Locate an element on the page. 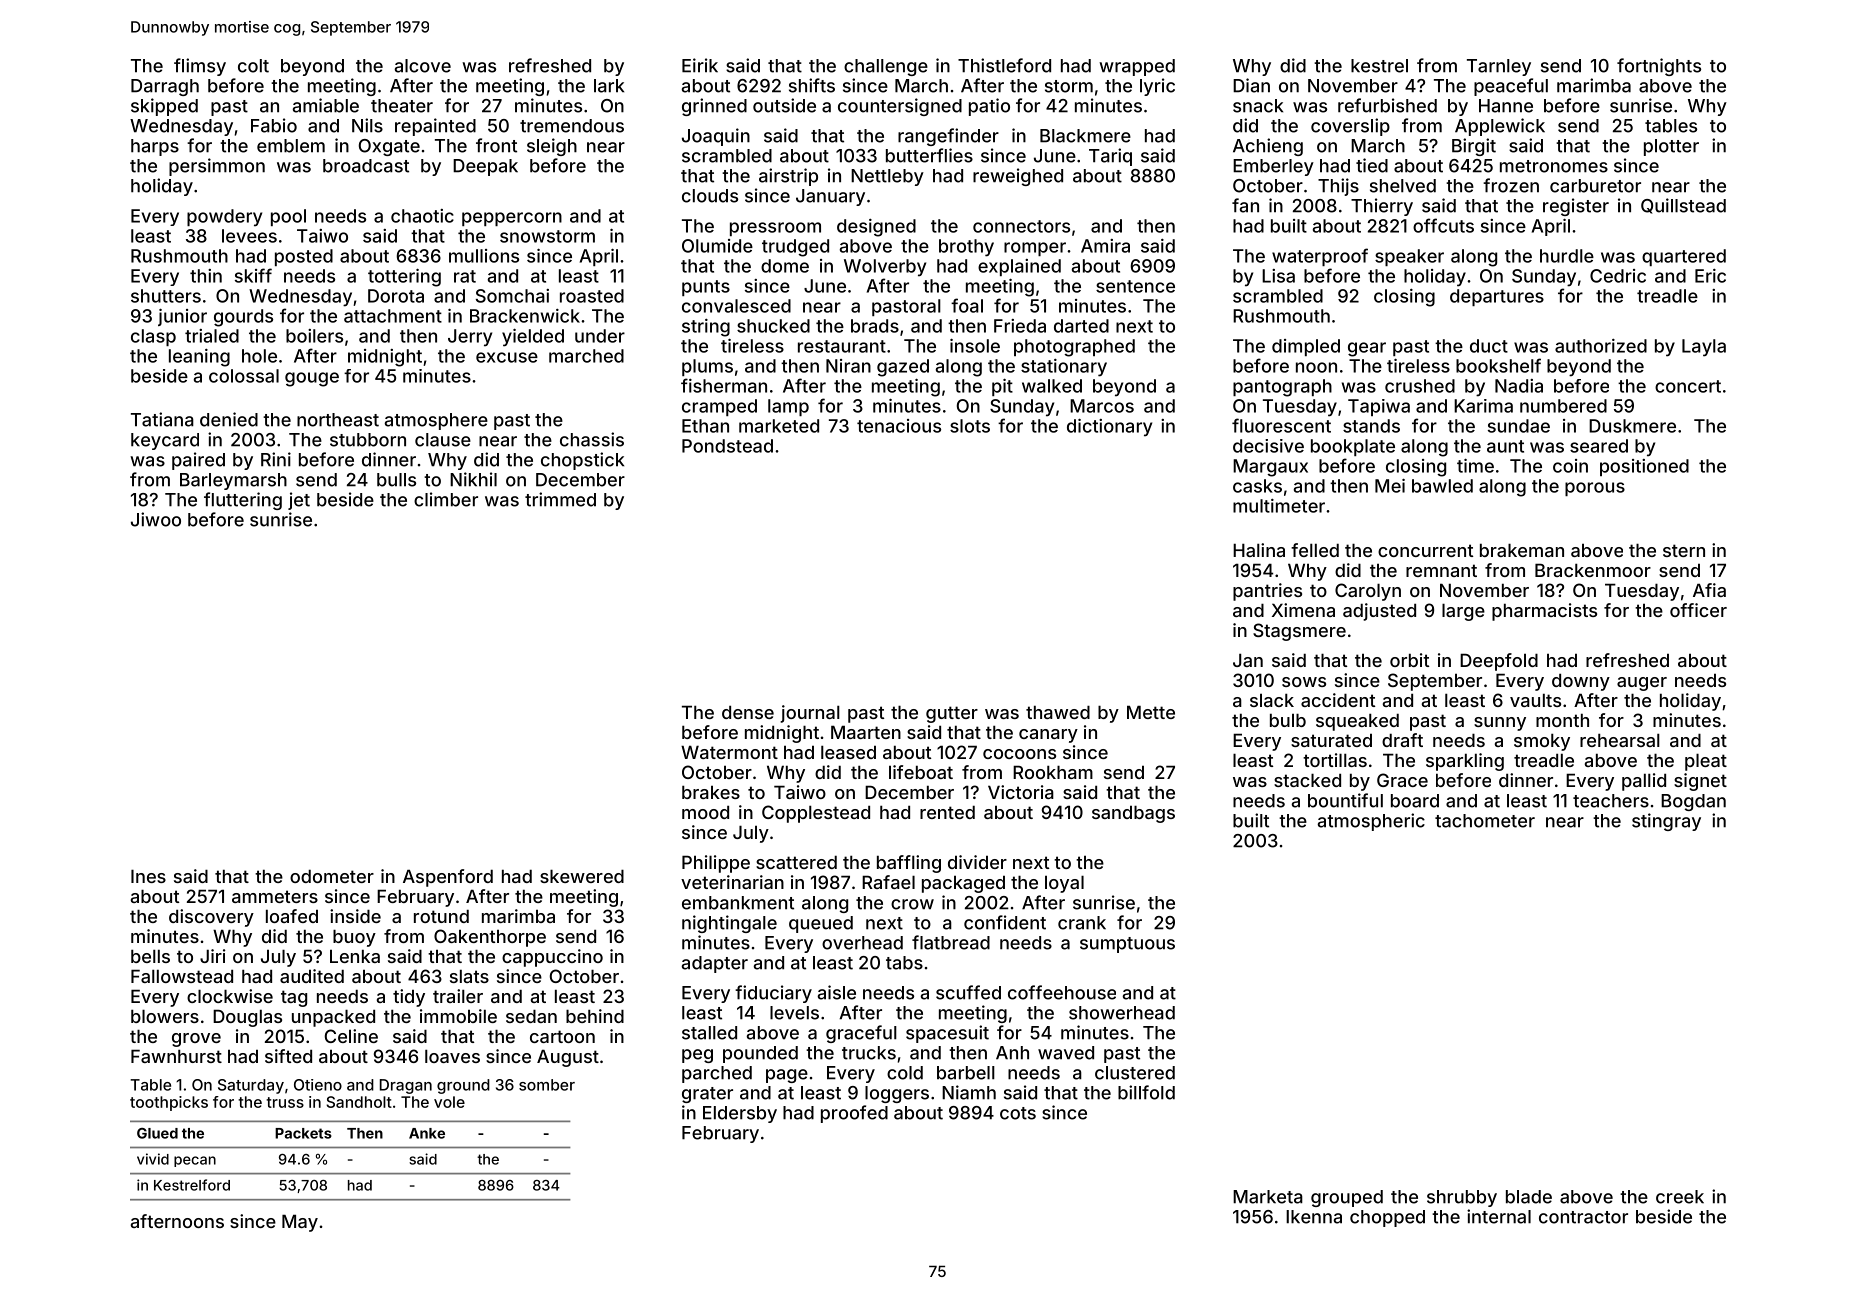 This image has width=1857, height=1313. Pondstead is located at coordinates (727, 446).
